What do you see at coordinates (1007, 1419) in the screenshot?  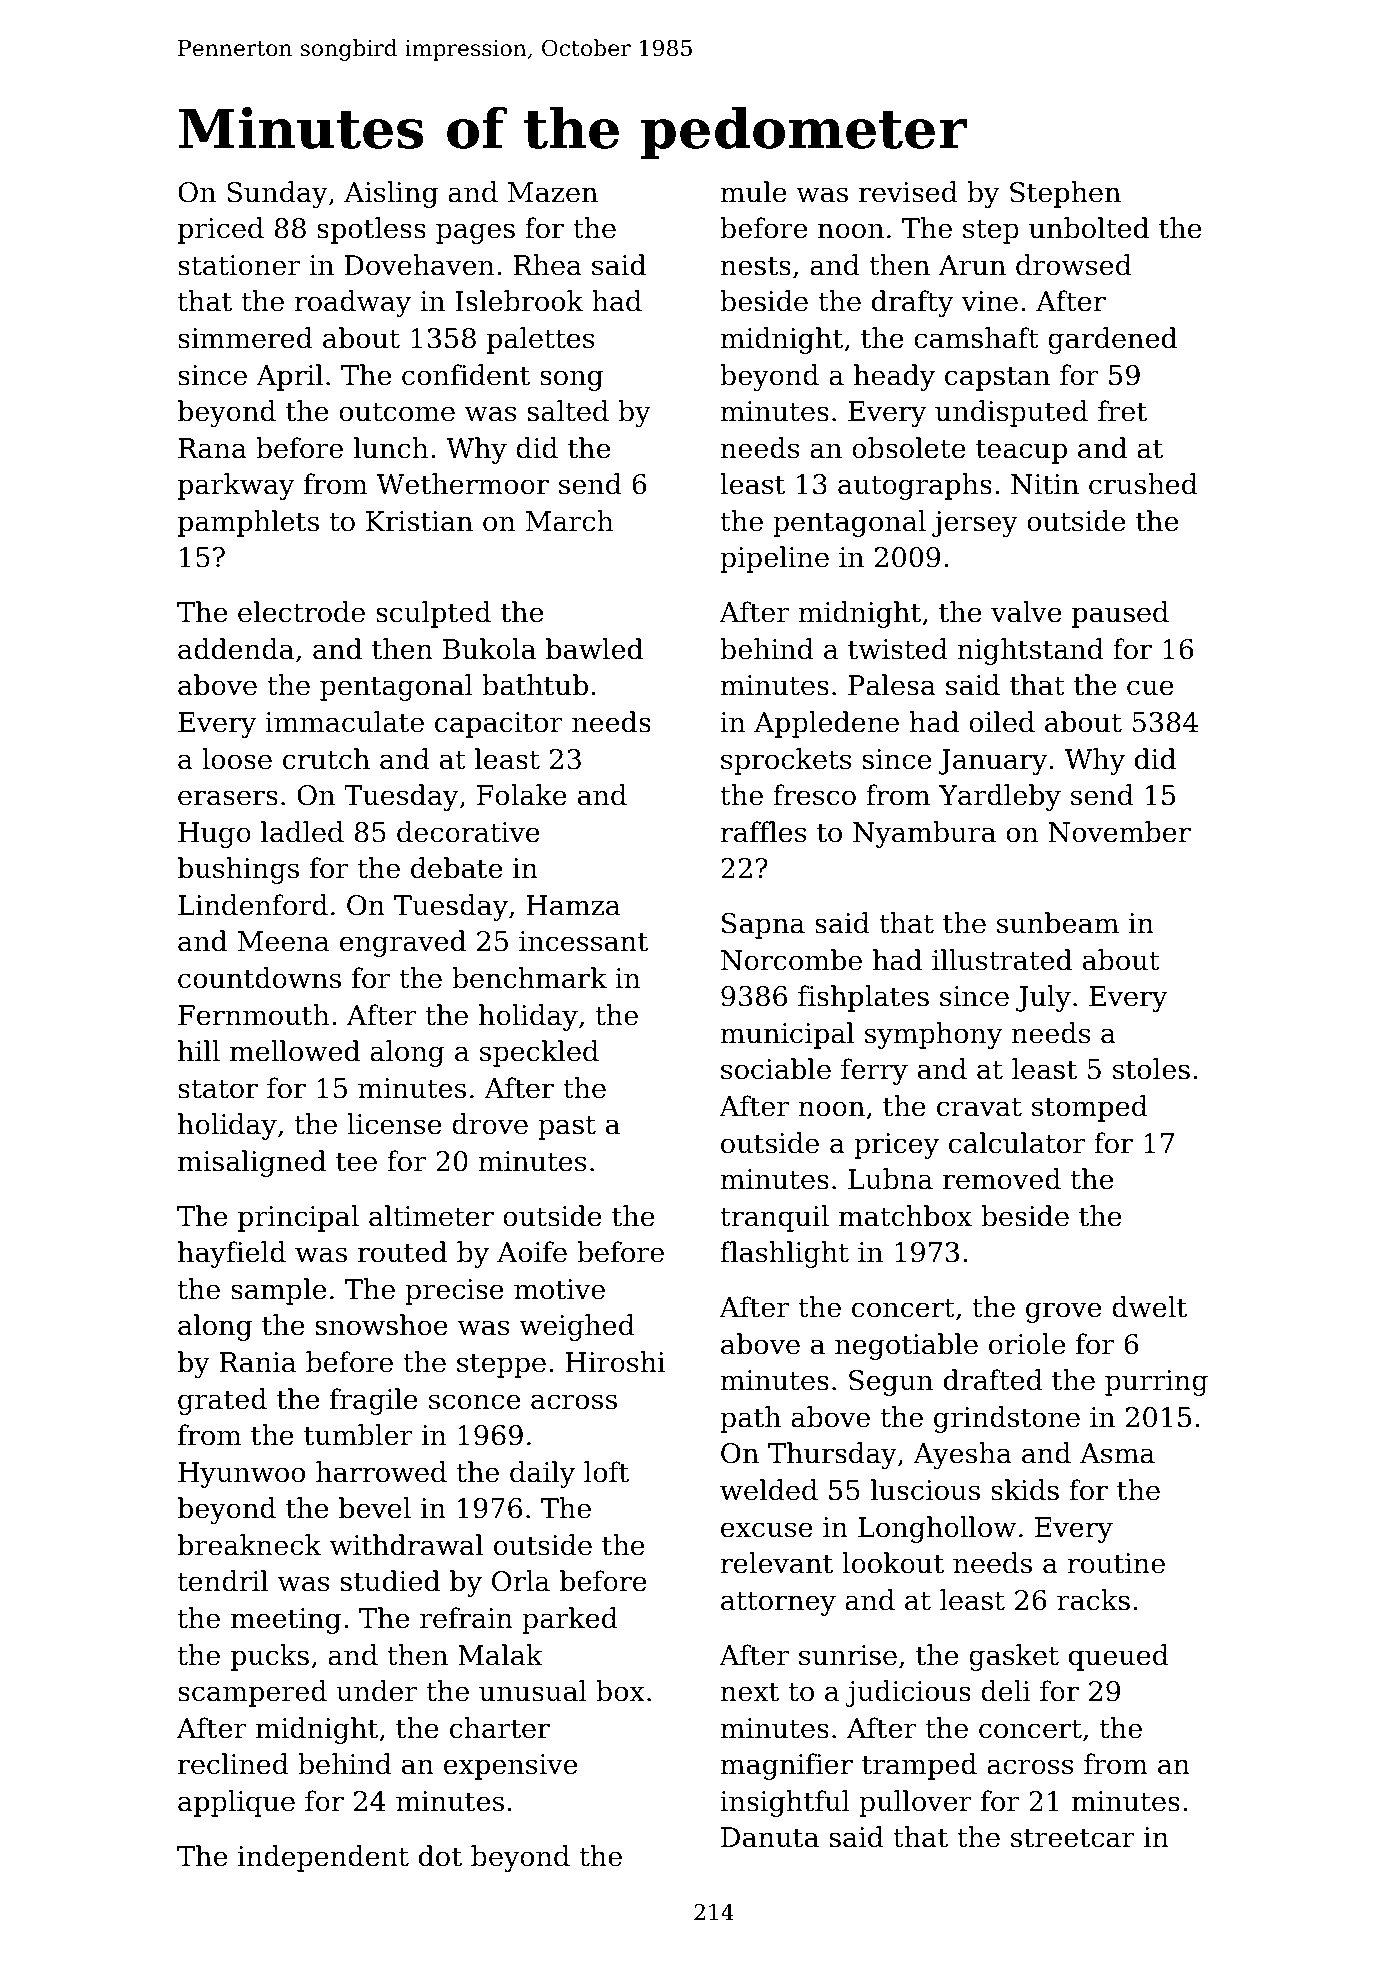 I see `grindstone` at bounding box center [1007, 1419].
